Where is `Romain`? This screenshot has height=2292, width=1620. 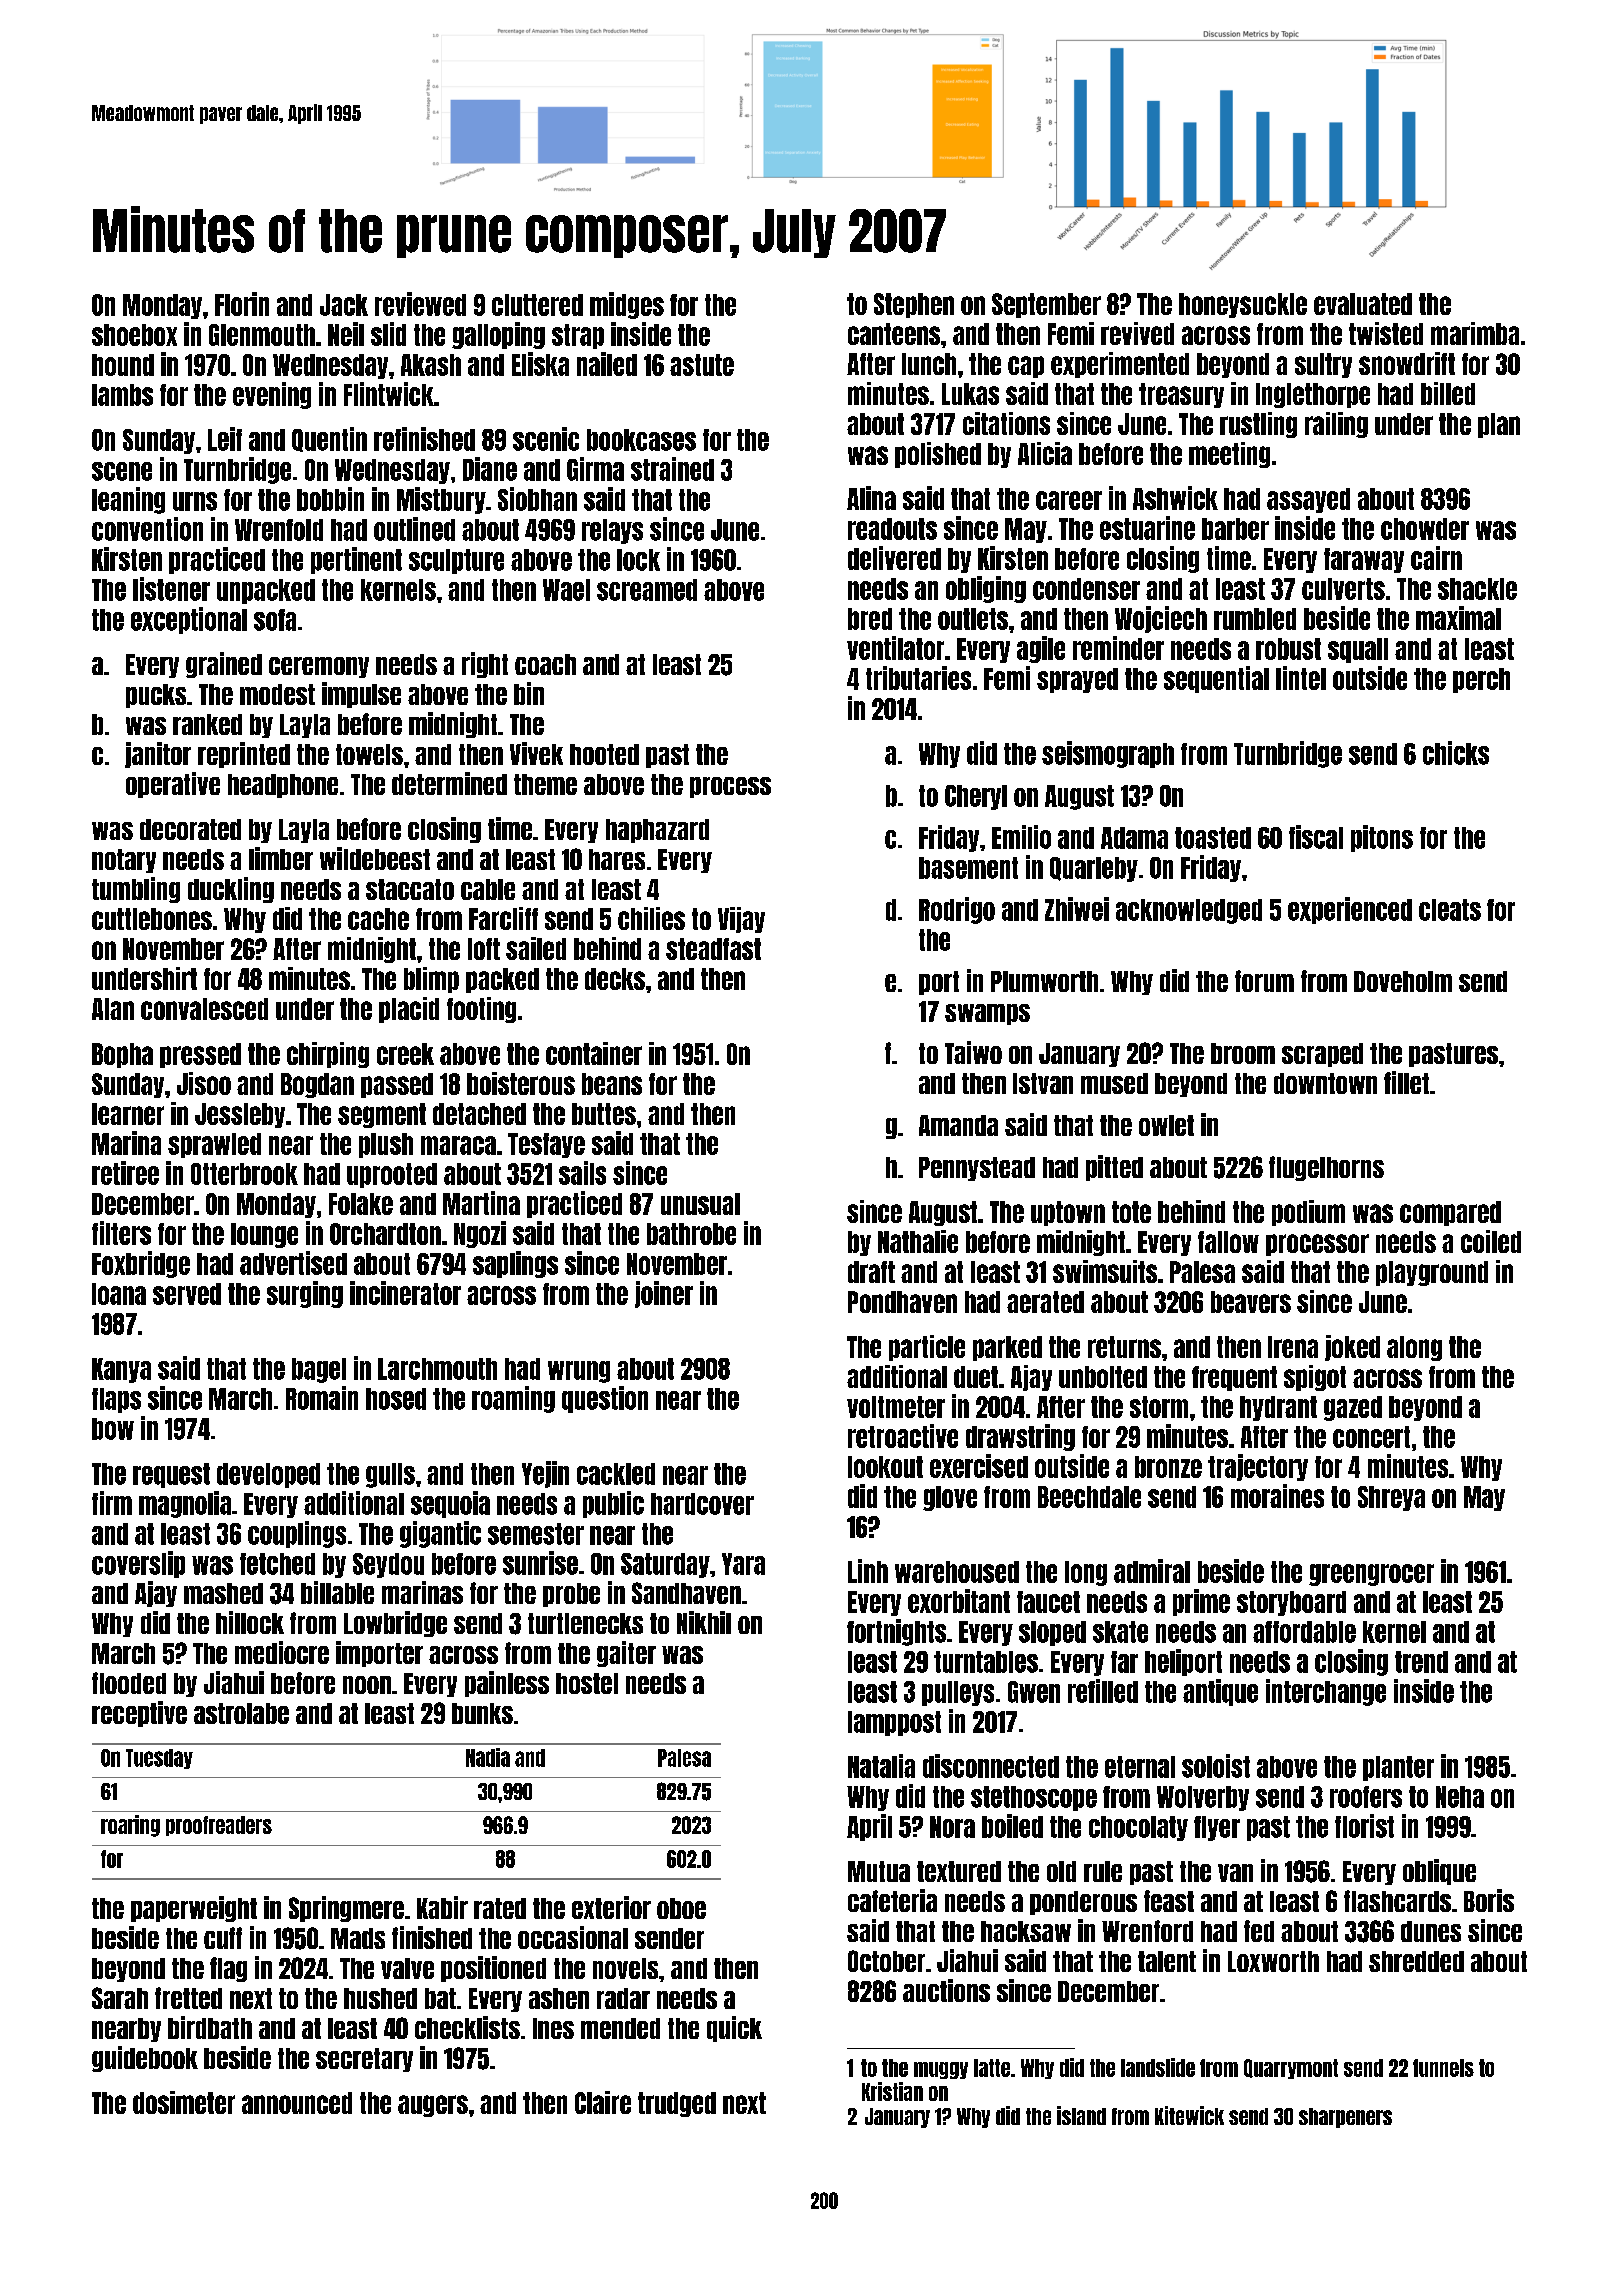
Romain is located at coordinates (322, 1398).
